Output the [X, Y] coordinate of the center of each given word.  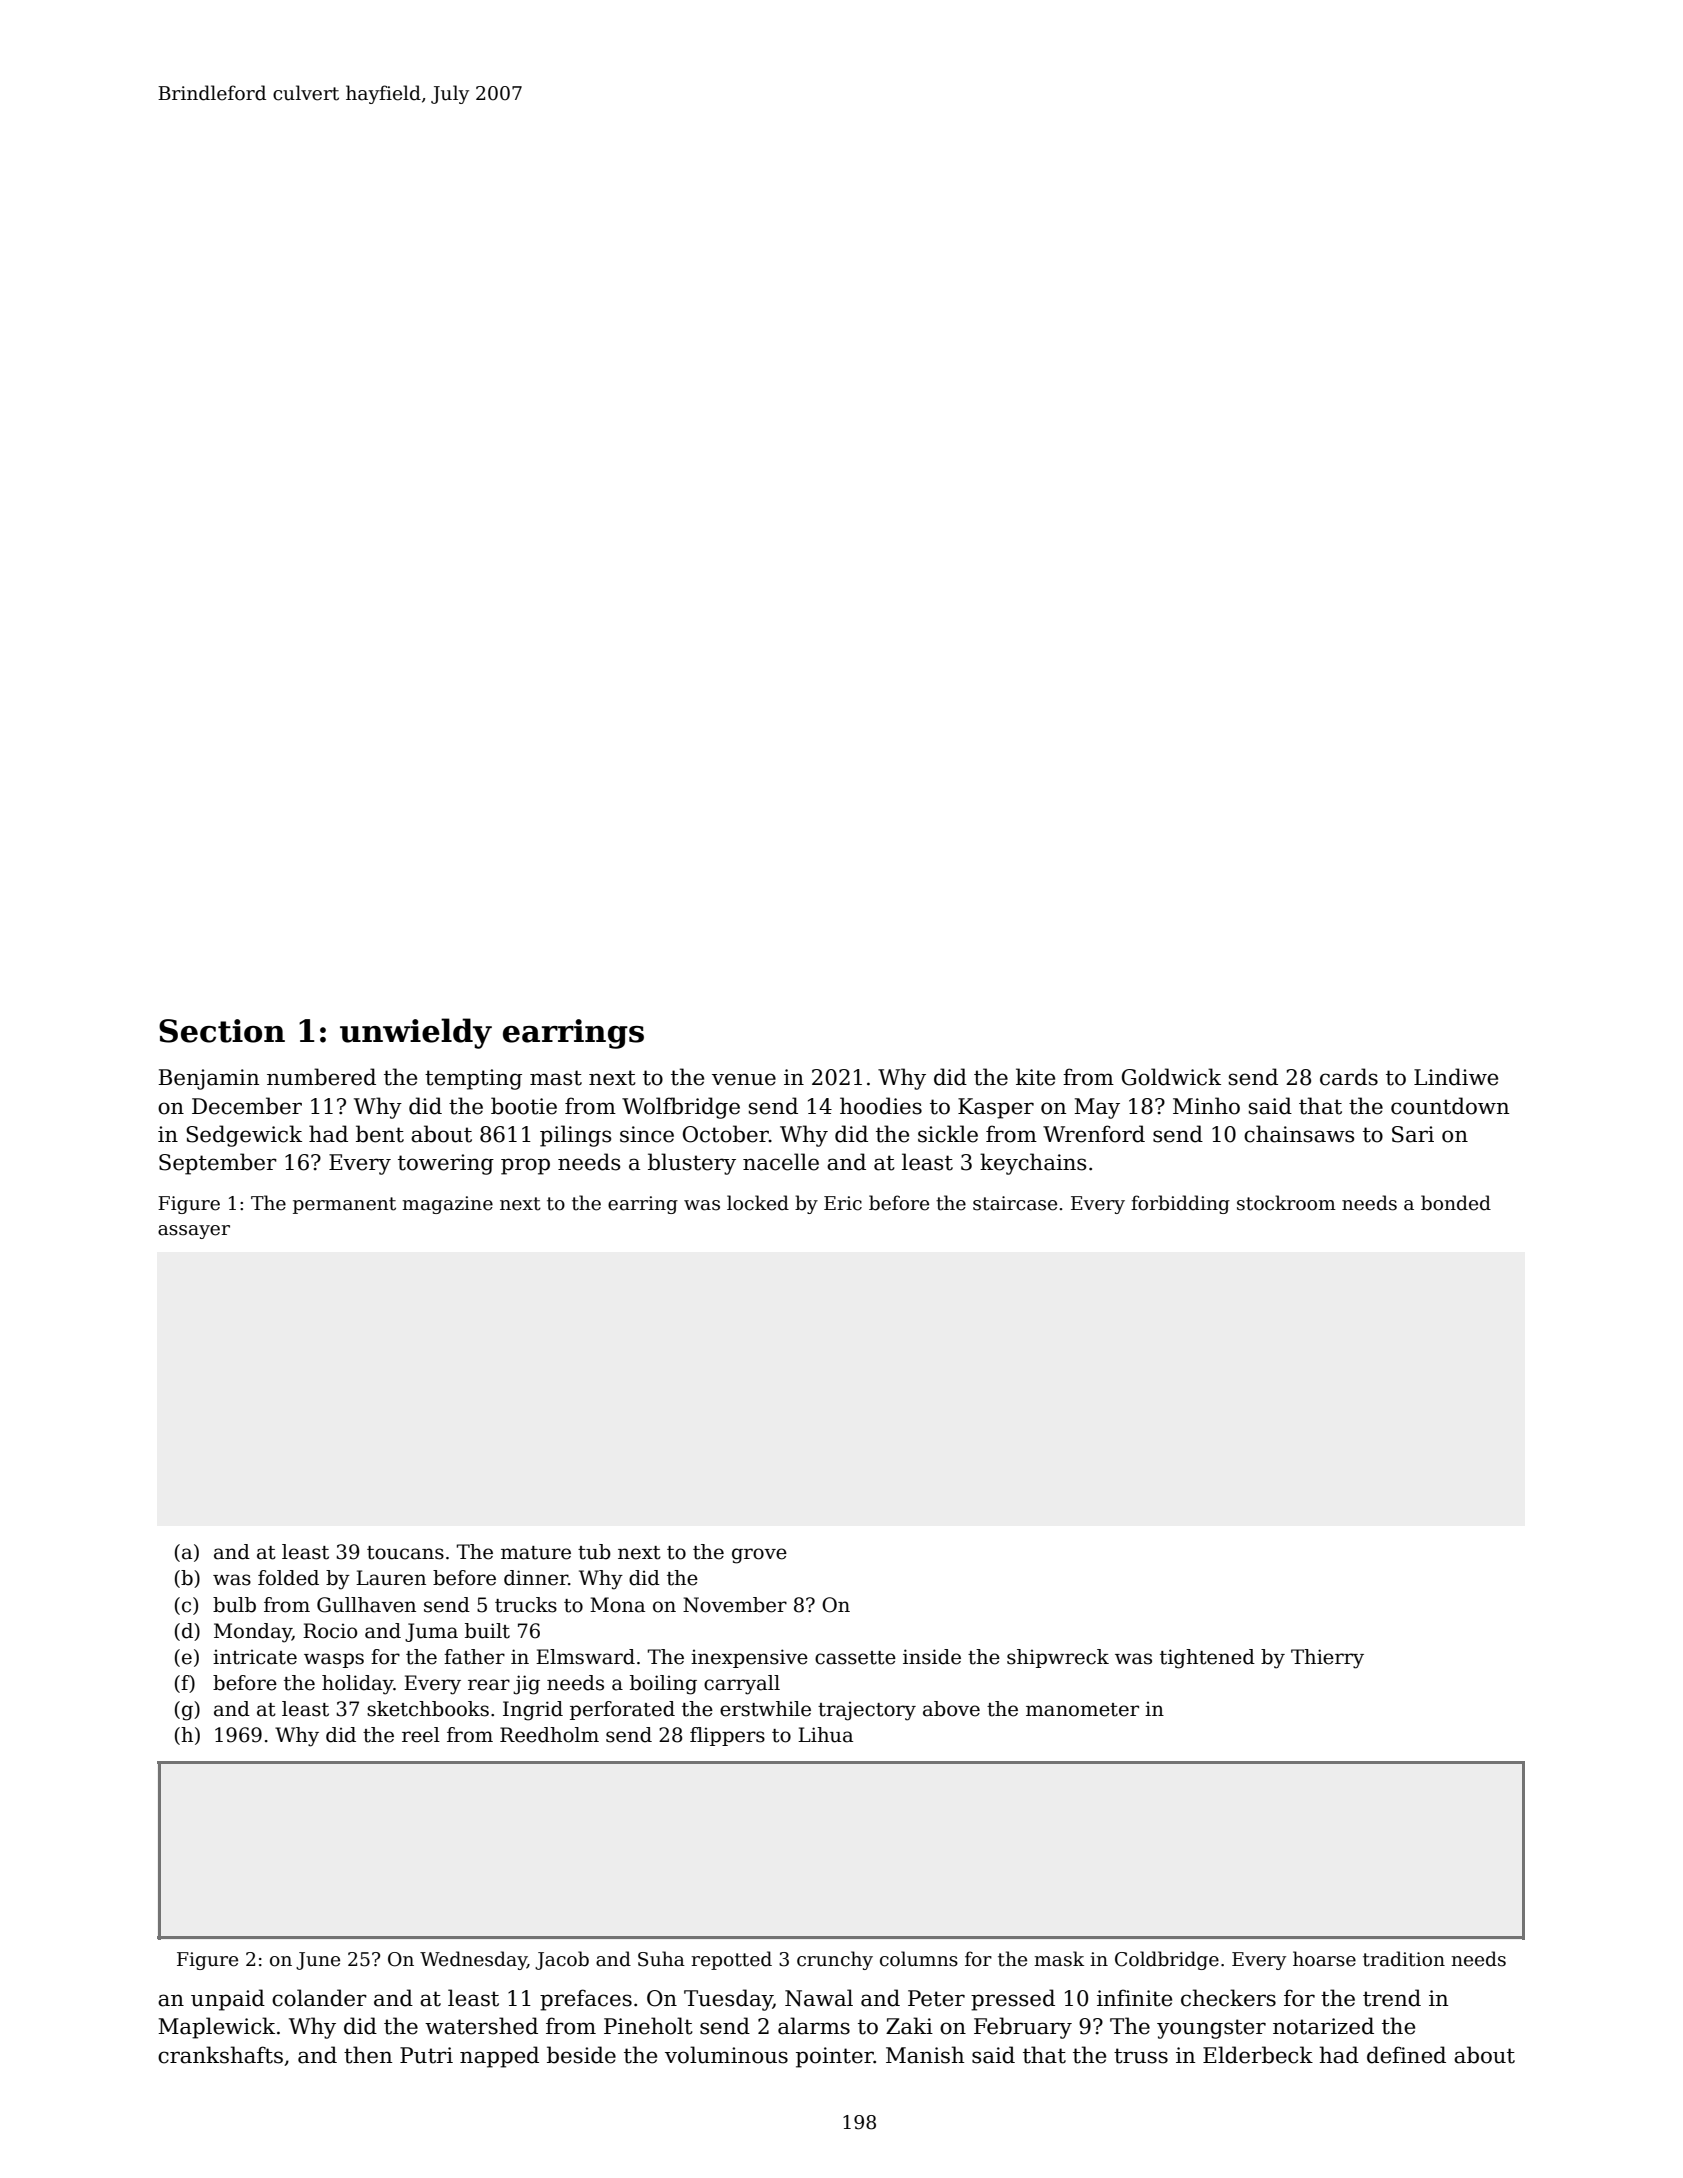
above [951, 1709]
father [474, 1657]
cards [1349, 1077]
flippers [727, 1736]
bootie [524, 1106]
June [318, 1961]
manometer [1082, 1710]
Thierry [1327, 1659]
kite [1035, 1077]
